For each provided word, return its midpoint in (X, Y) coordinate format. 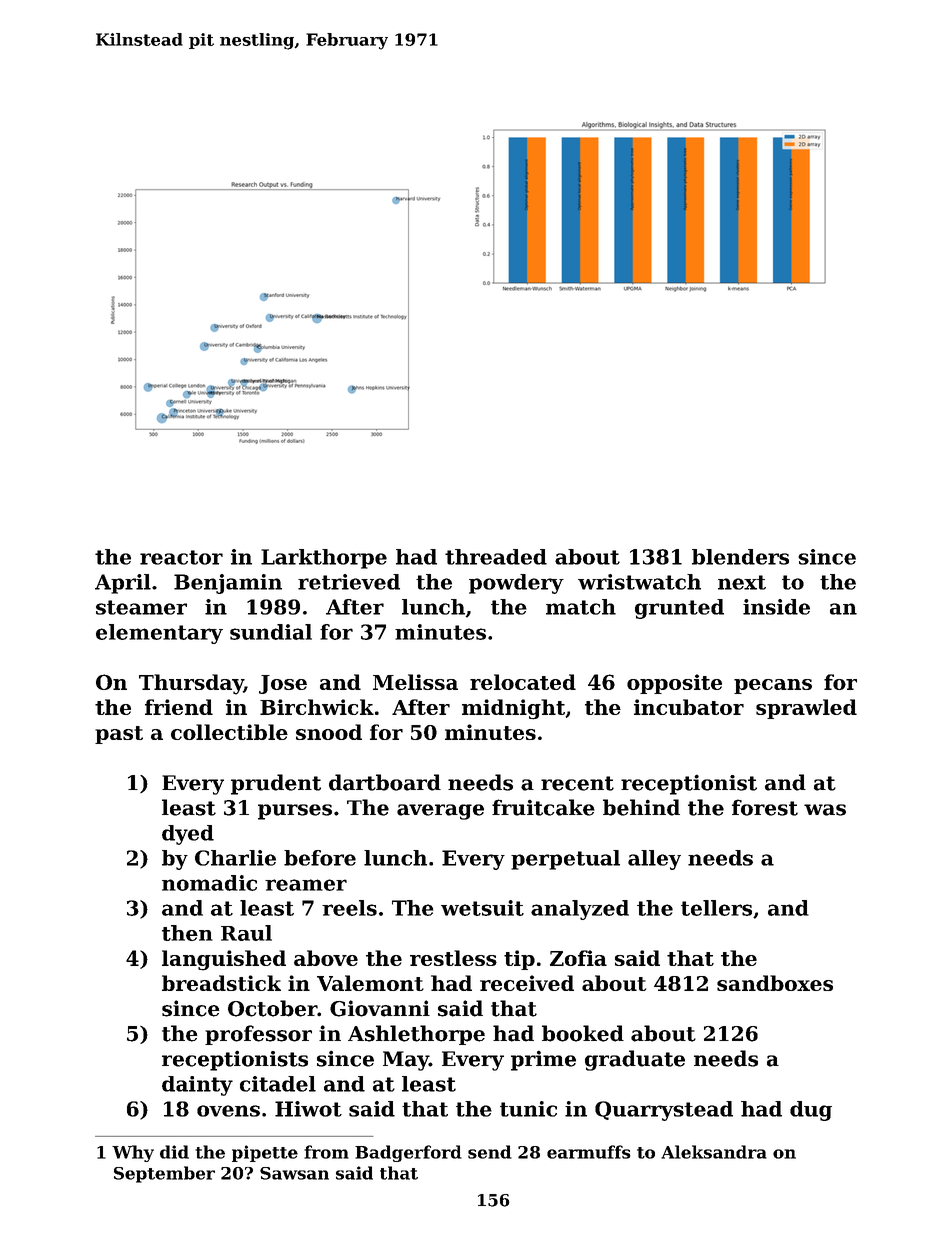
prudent (276, 784)
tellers (716, 908)
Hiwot (308, 1109)
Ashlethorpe (416, 1035)
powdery (516, 584)
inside (776, 607)
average (440, 812)
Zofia (578, 958)
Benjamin (228, 584)
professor (258, 1035)
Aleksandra (714, 1152)
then (187, 933)
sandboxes (775, 983)
